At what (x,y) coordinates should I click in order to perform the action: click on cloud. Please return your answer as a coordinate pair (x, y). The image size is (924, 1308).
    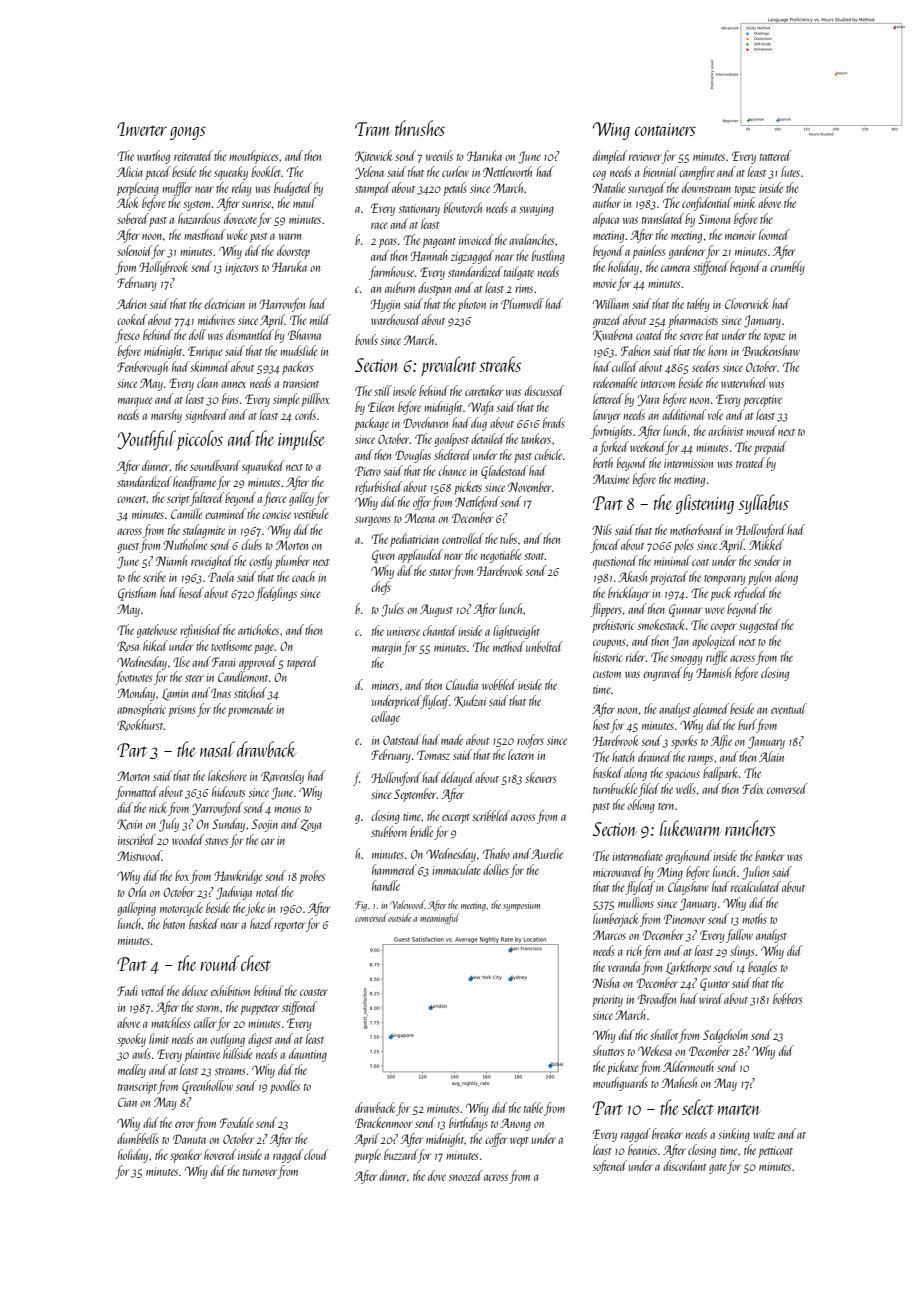
    Looking at the image, I should click on (316, 1154).
